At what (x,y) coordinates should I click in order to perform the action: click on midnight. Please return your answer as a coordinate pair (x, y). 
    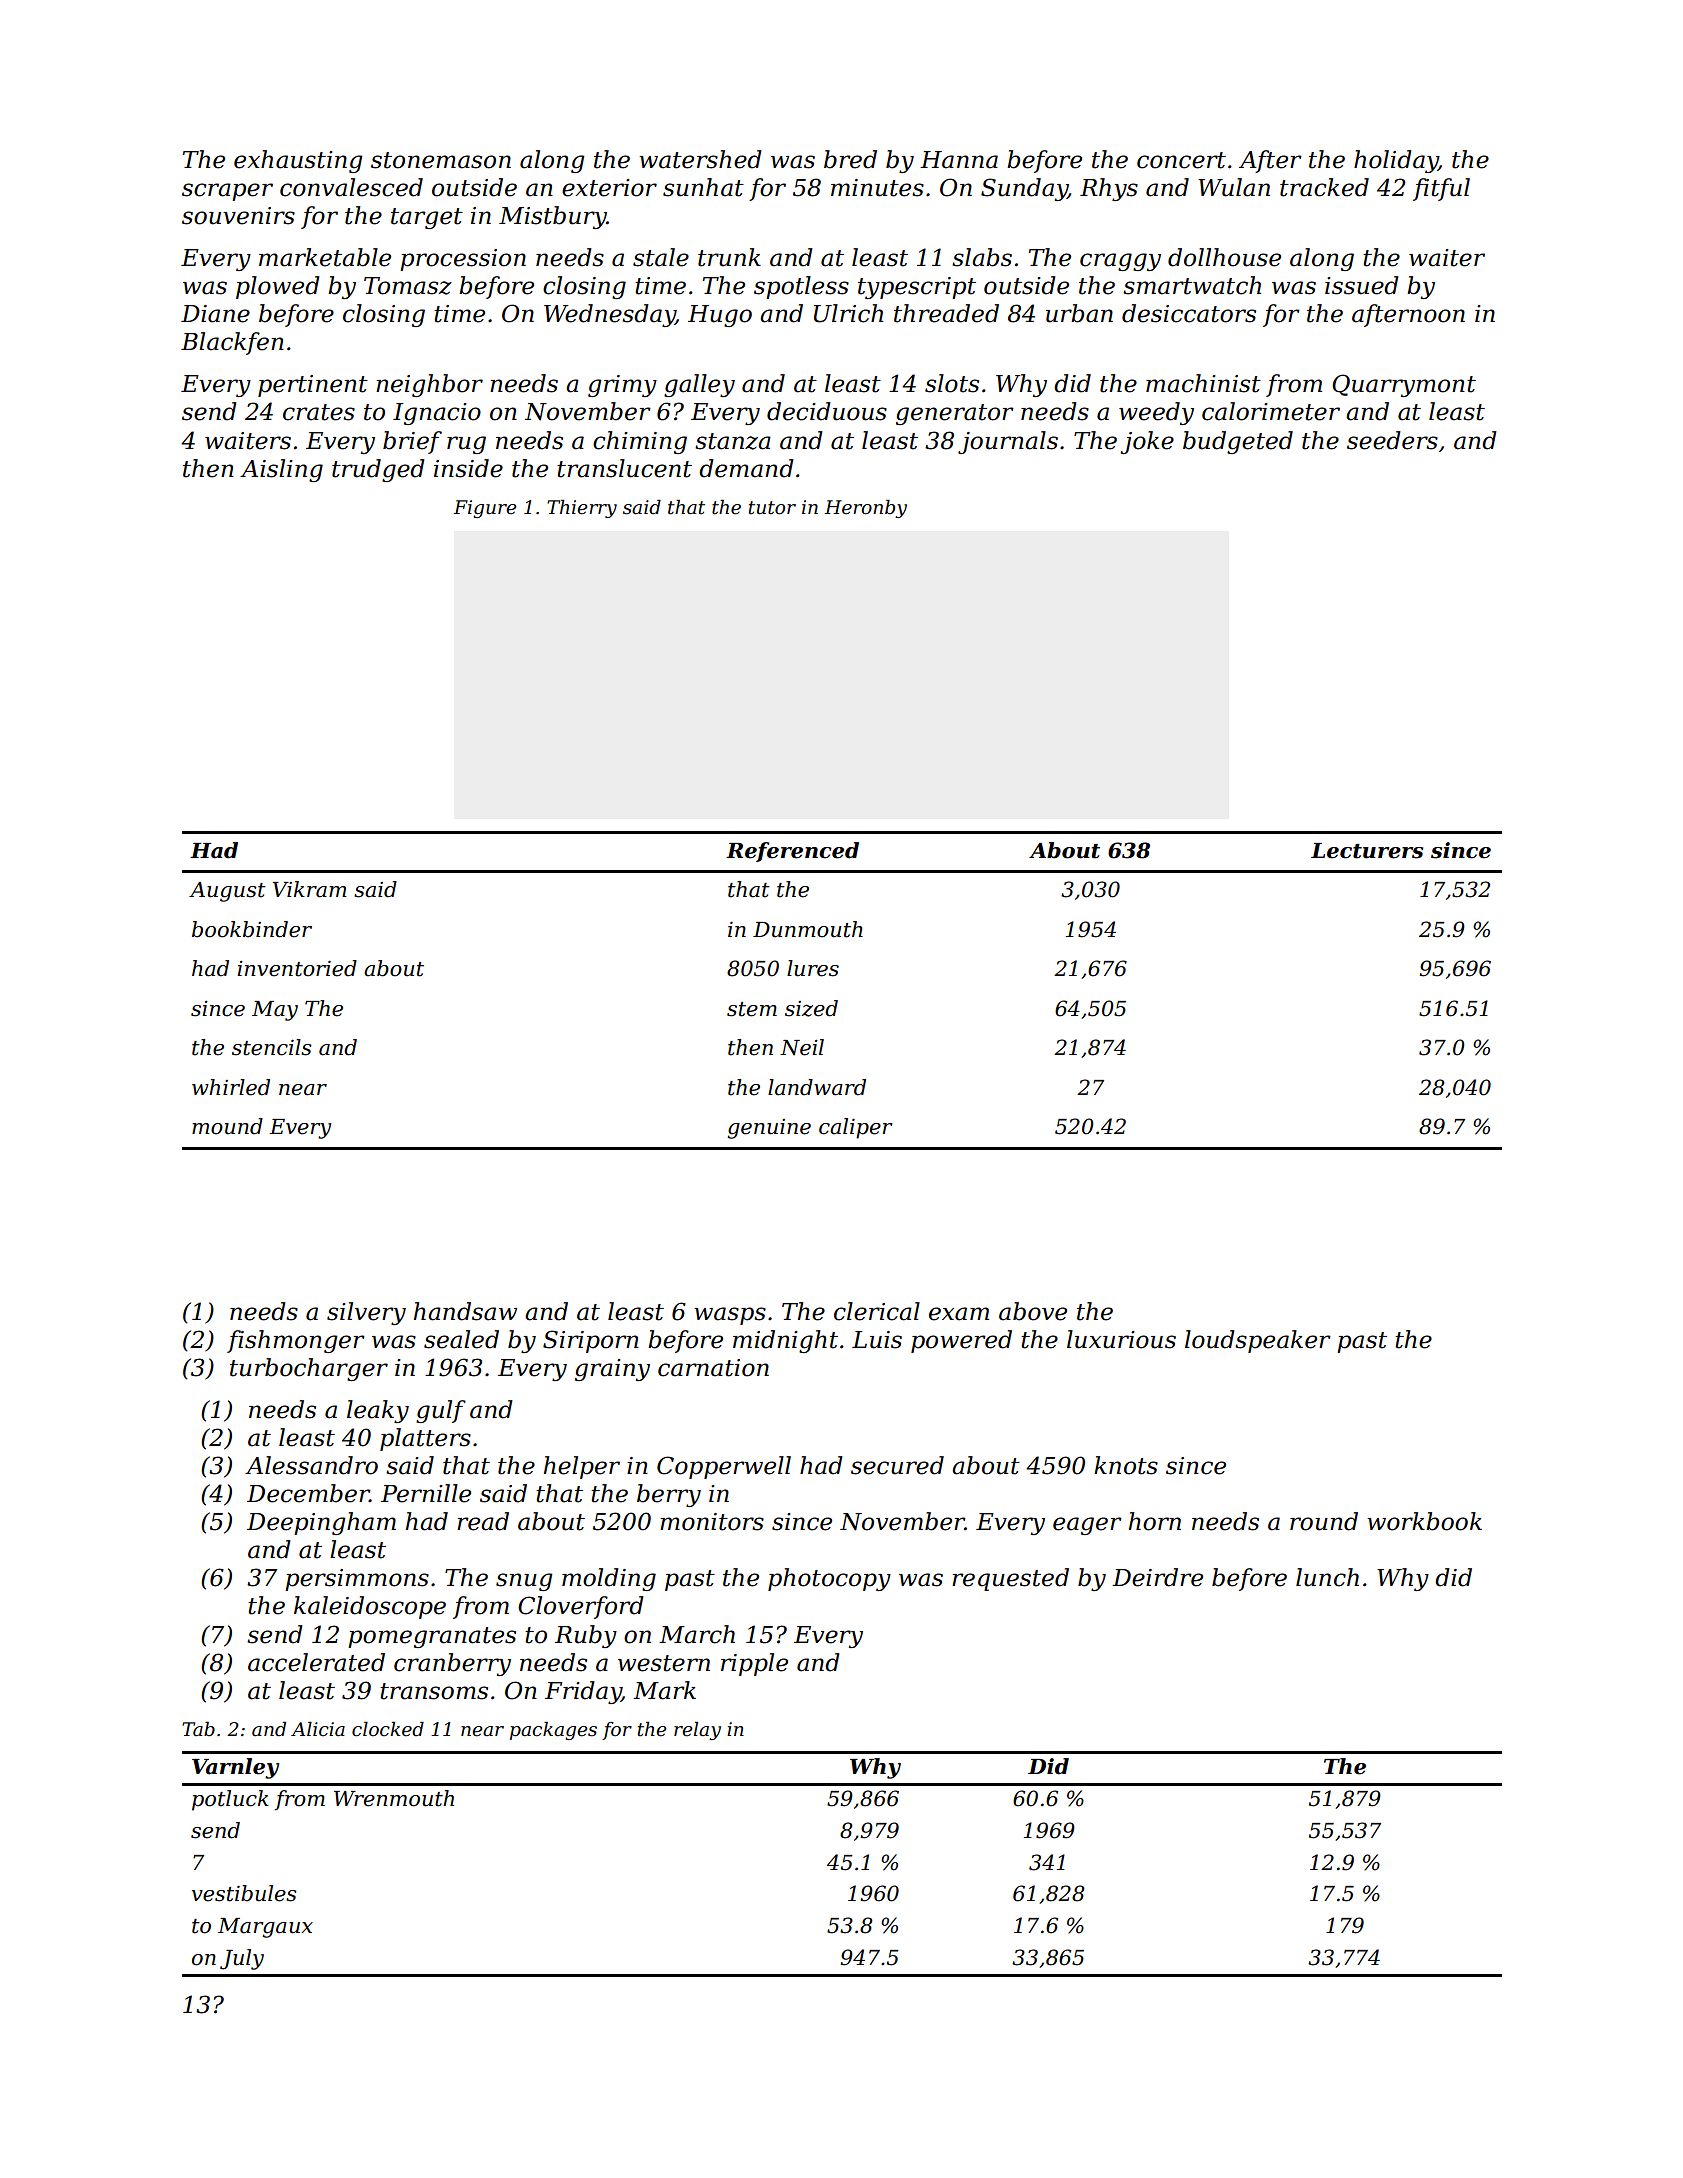
    Looking at the image, I should click on (785, 1341).
